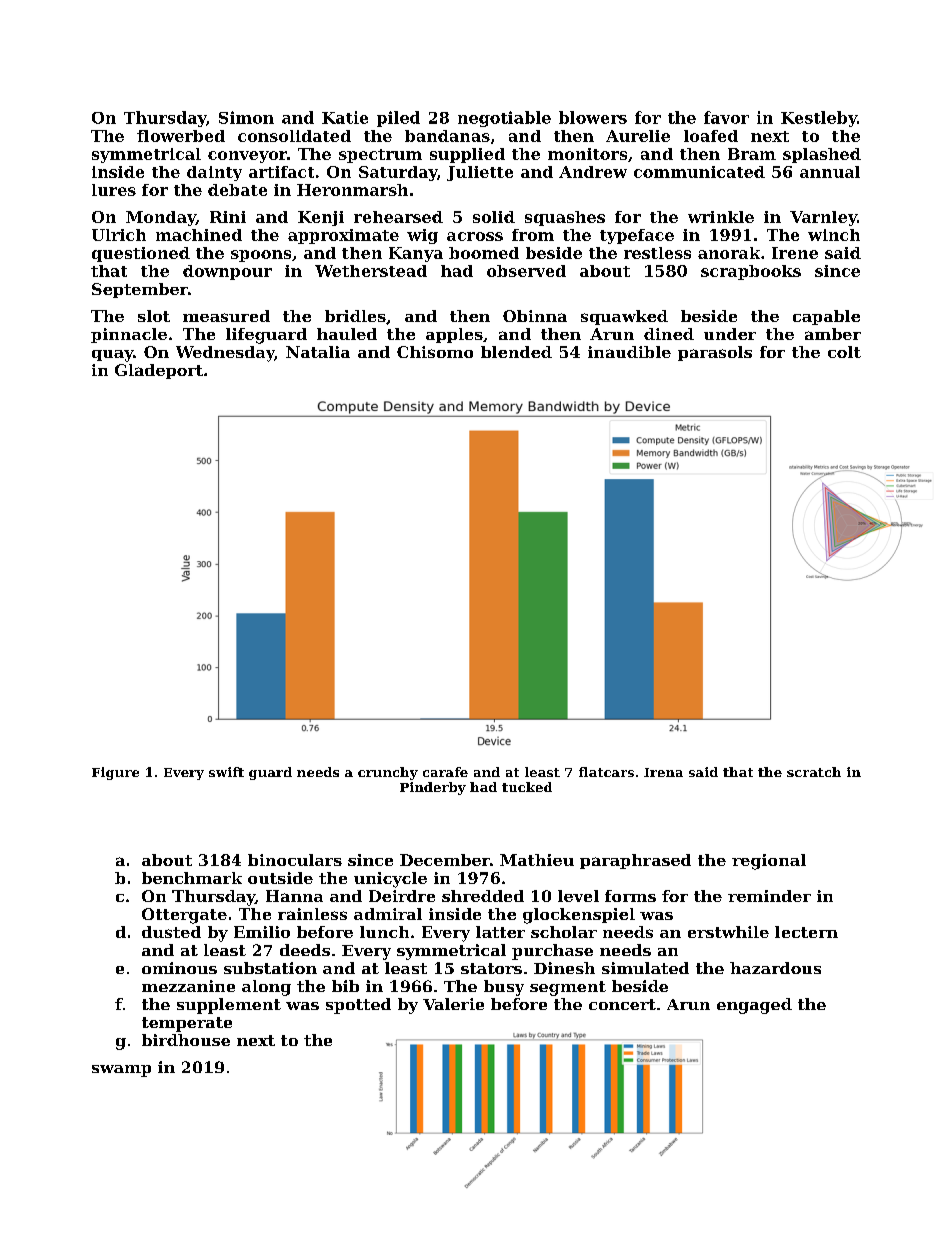 This screenshot has width=952, height=1233. I want to click on swamp, so click(121, 1071).
